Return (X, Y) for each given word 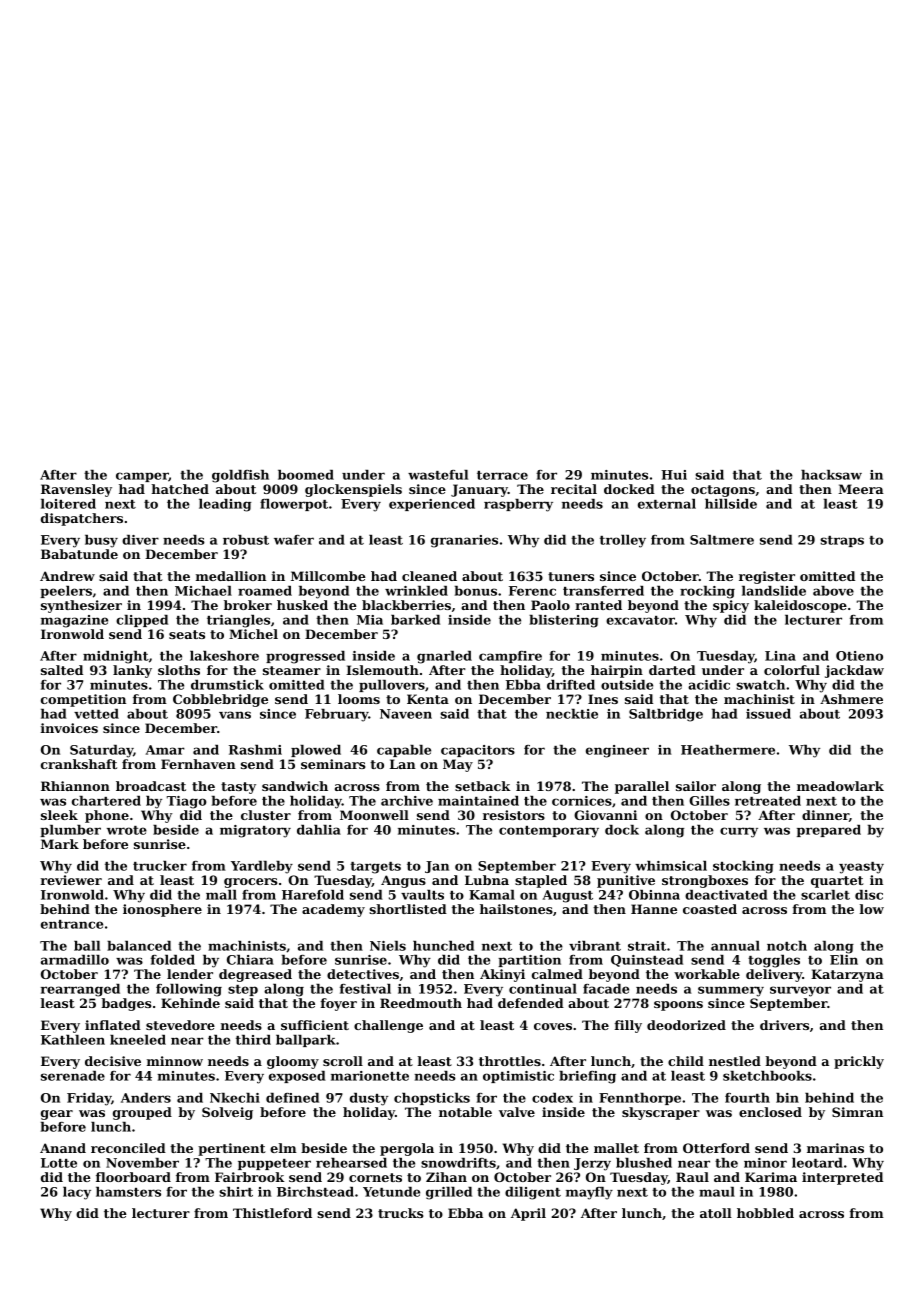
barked (415, 620)
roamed (265, 591)
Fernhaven (198, 764)
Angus (403, 881)
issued (768, 714)
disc (869, 895)
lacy (77, 1193)
